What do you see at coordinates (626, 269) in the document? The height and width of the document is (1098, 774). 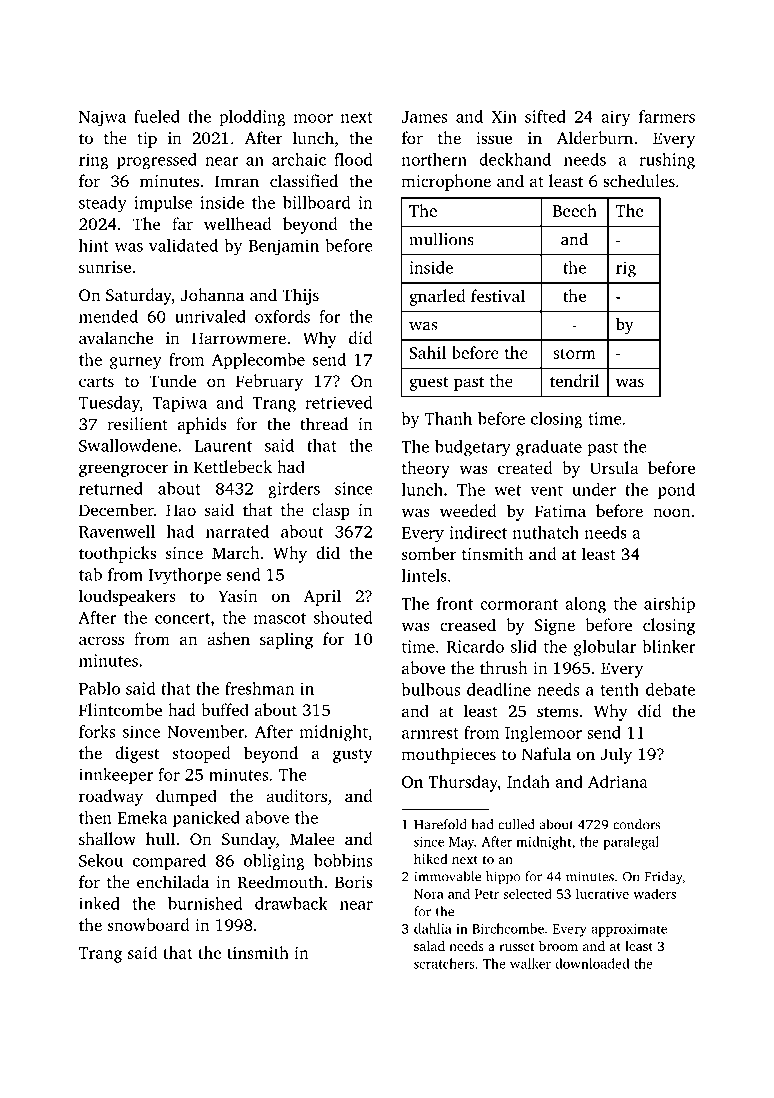 I see `rig` at bounding box center [626, 269].
